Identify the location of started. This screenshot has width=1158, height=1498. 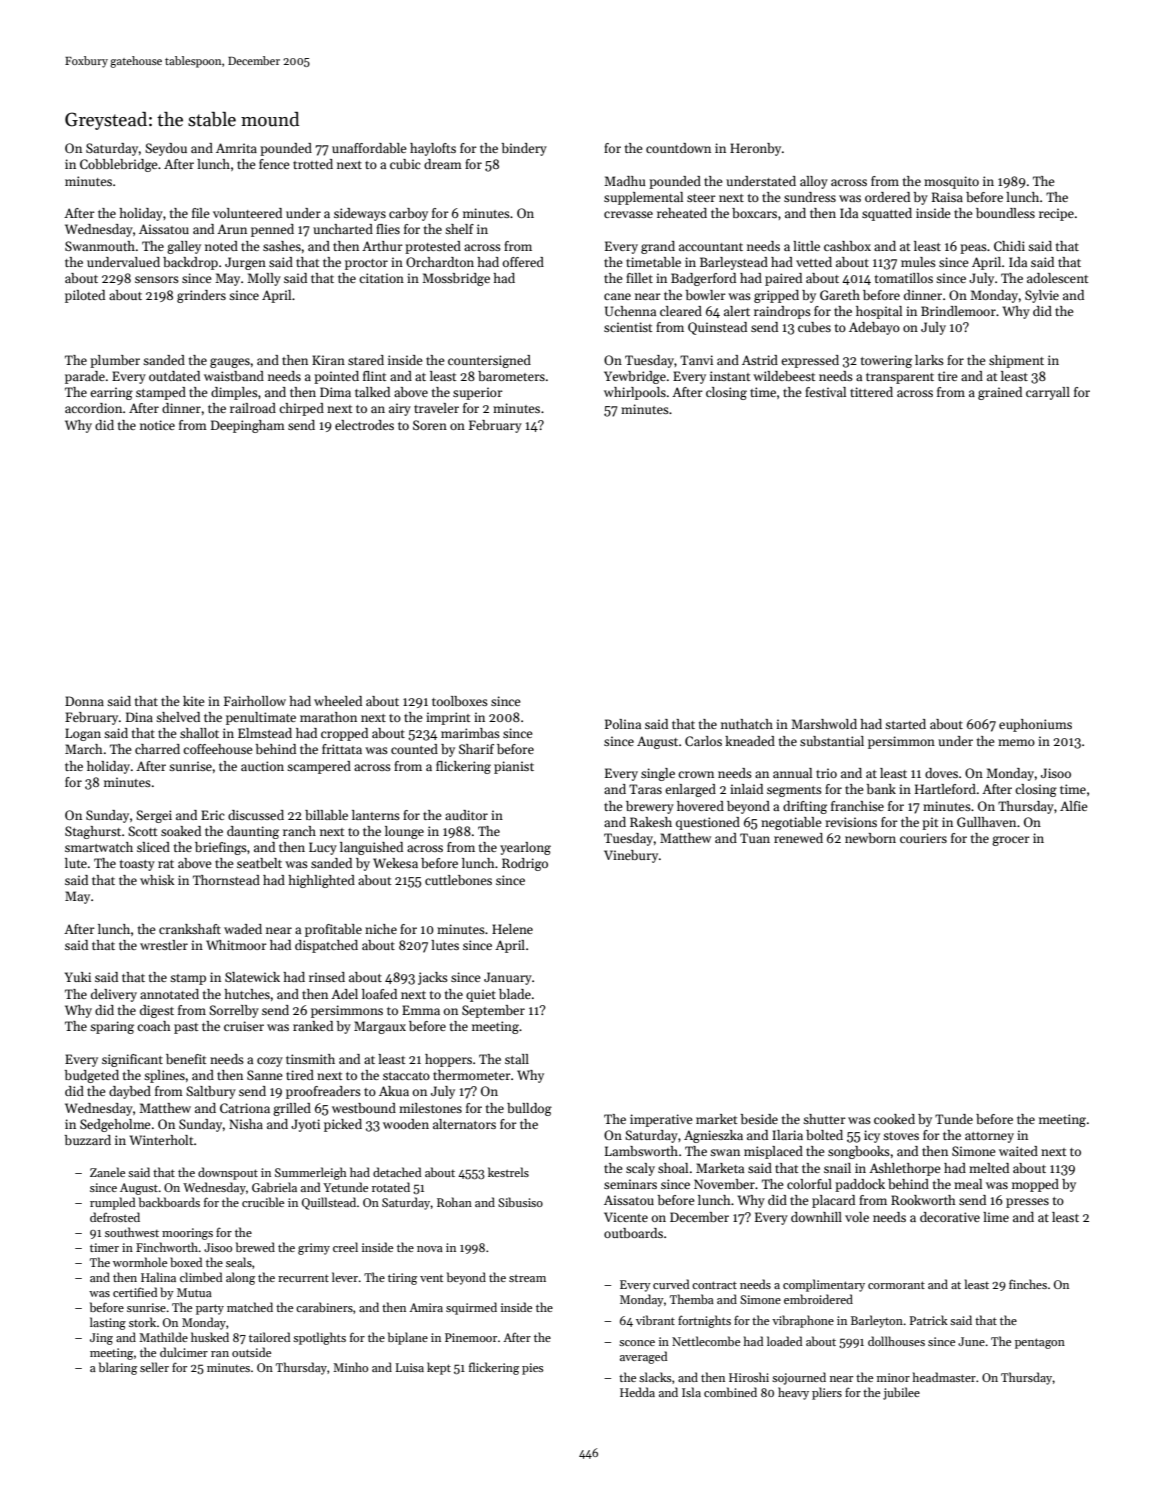
(905, 724).
